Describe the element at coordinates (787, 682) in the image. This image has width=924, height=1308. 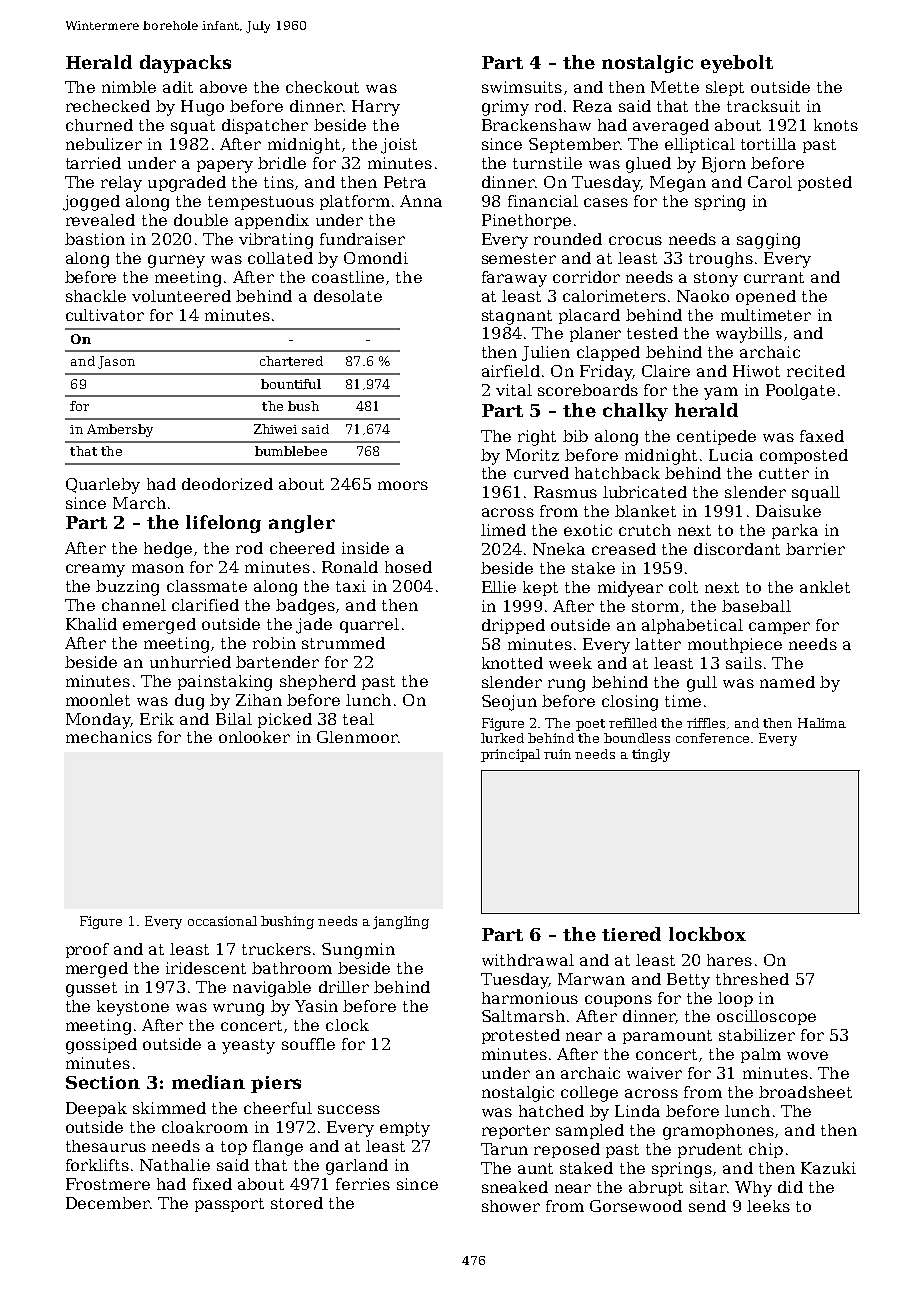
I see `named` at that location.
